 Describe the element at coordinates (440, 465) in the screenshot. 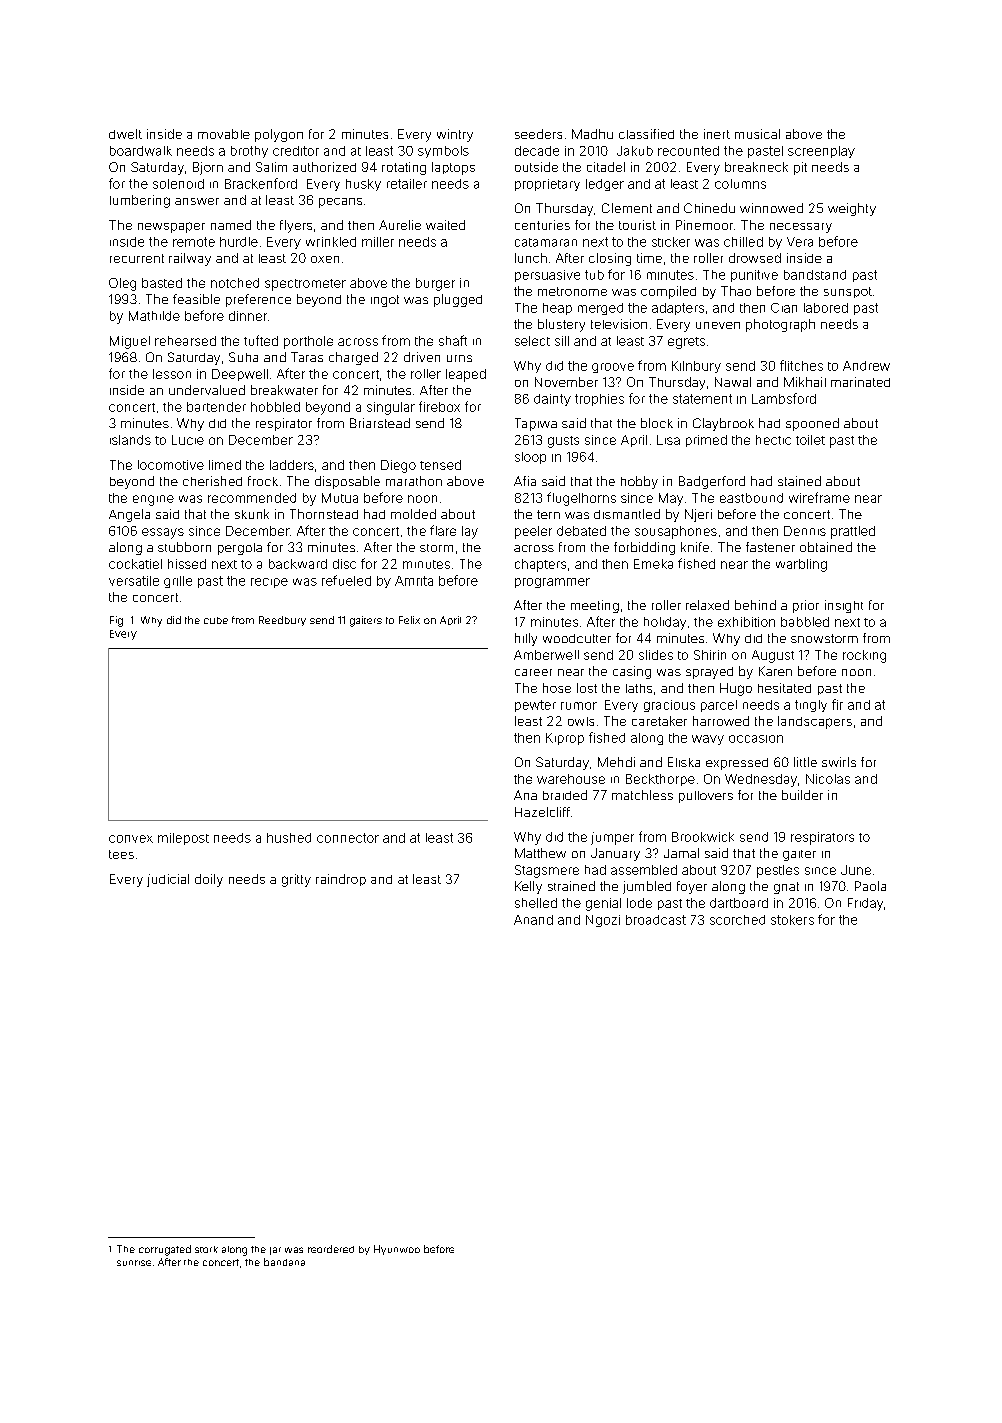

I see `tensed` at that location.
